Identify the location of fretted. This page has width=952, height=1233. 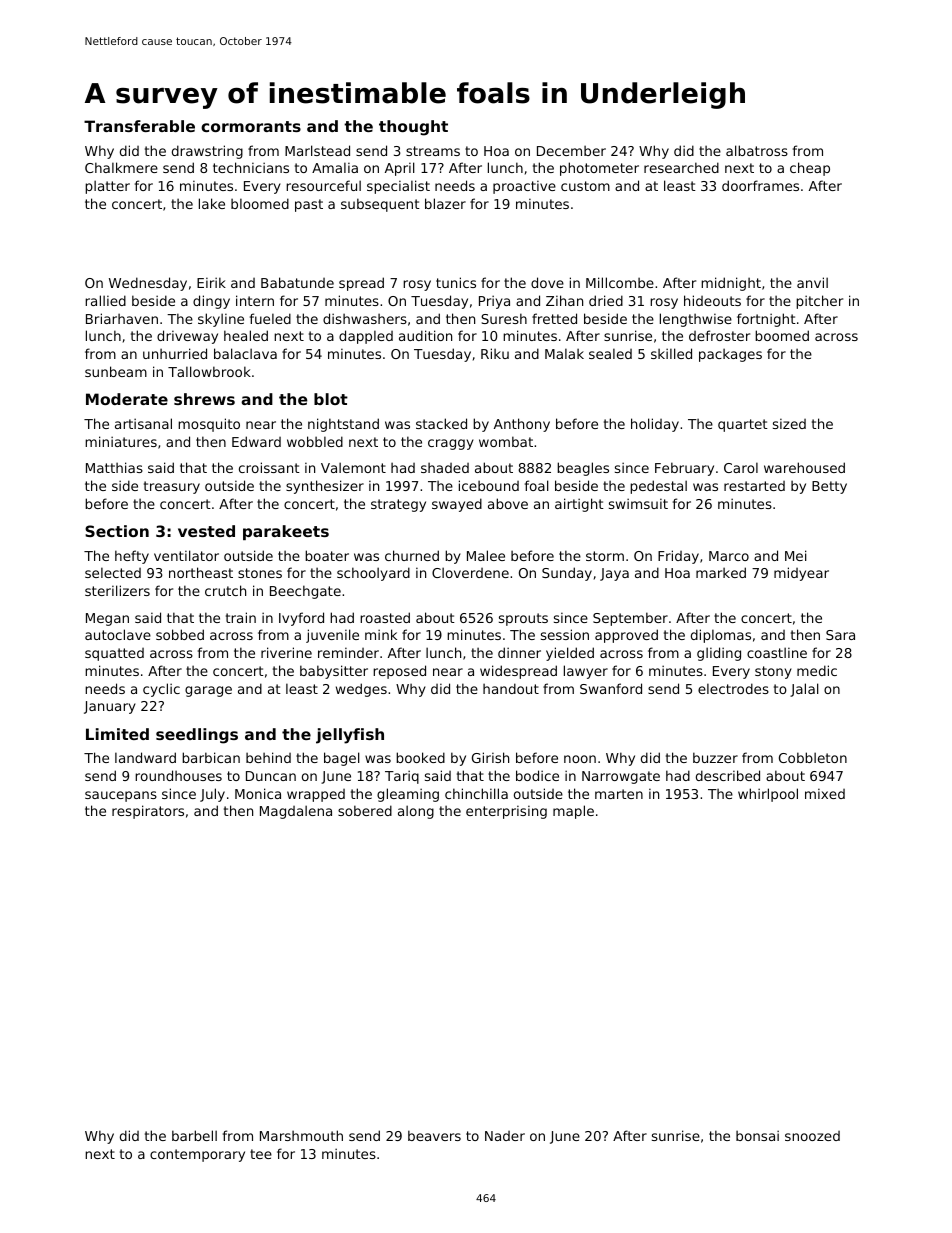
(554, 318).
